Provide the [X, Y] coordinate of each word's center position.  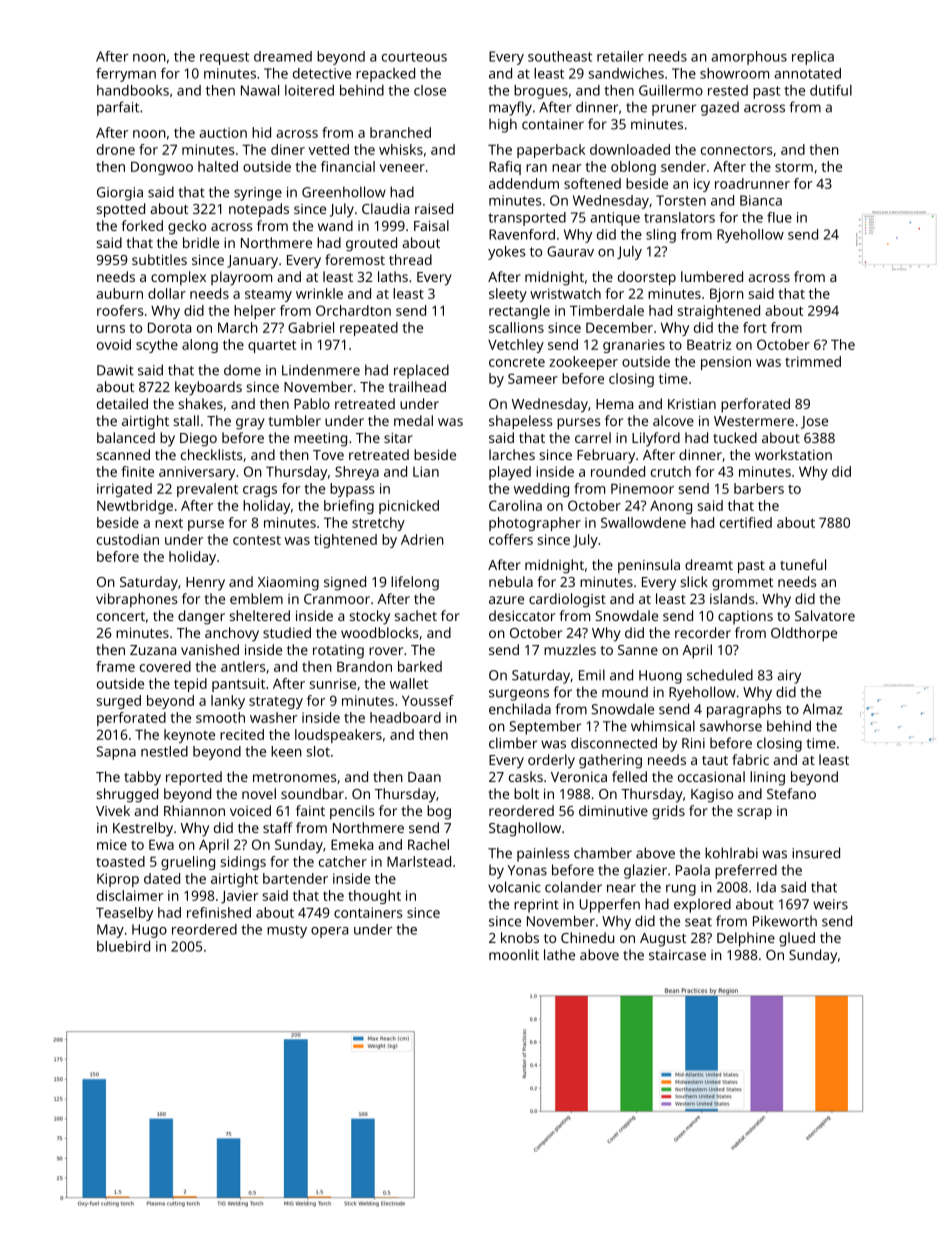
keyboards [208, 388]
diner [288, 149]
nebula [511, 581]
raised [434, 208]
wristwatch [565, 293]
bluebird [123, 946]
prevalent [207, 490]
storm [794, 167]
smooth [220, 717]
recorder [703, 632]
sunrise [333, 683]
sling [661, 236]
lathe [559, 954]
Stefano [791, 793]
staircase [677, 955]
